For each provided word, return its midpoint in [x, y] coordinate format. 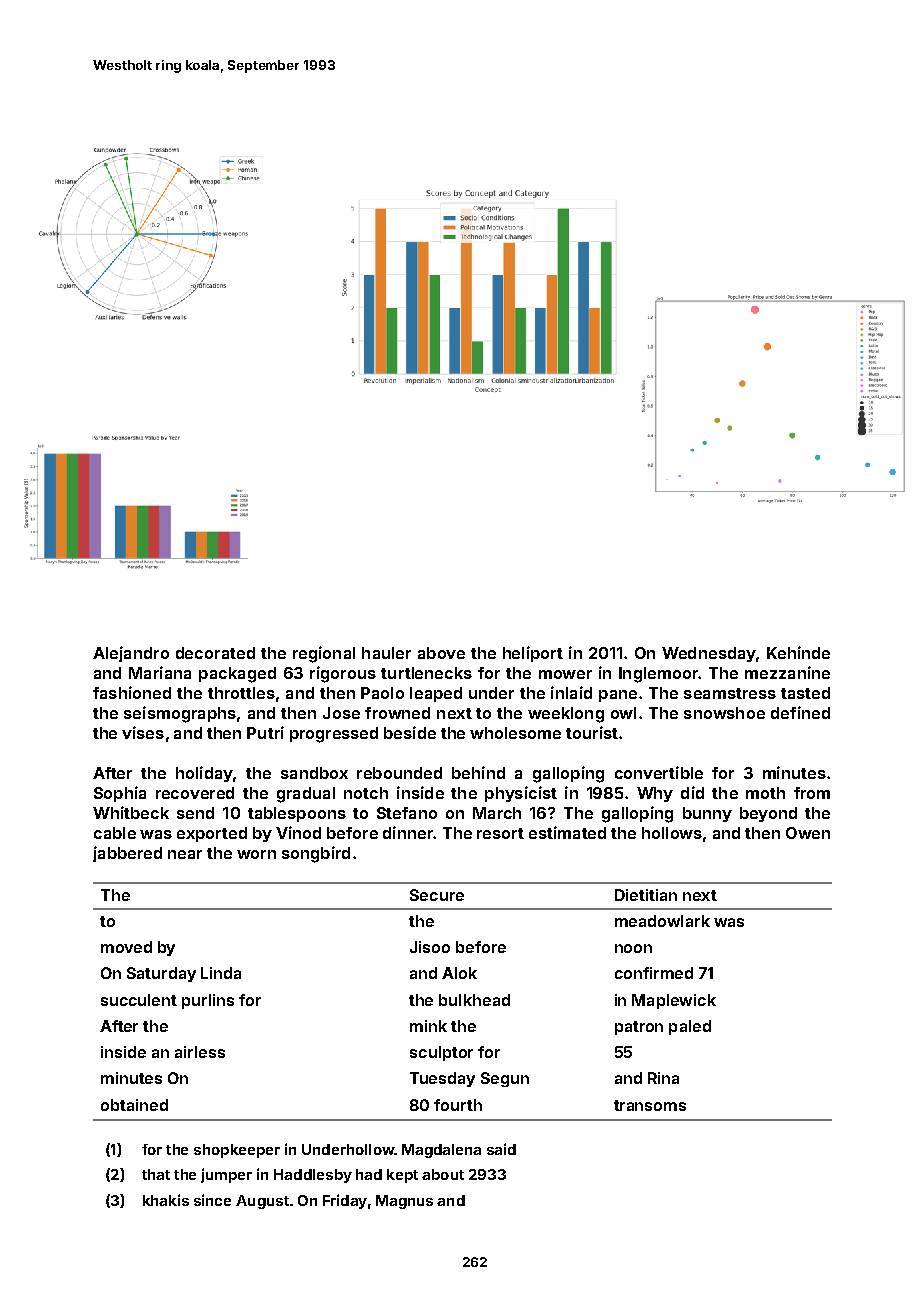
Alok [459, 973]
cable [115, 833]
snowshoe [724, 713]
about [443, 1174]
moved [126, 947]
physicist [521, 794]
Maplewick [674, 1001]
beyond [768, 814]
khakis [166, 1200]
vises [143, 732]
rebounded [399, 773]
